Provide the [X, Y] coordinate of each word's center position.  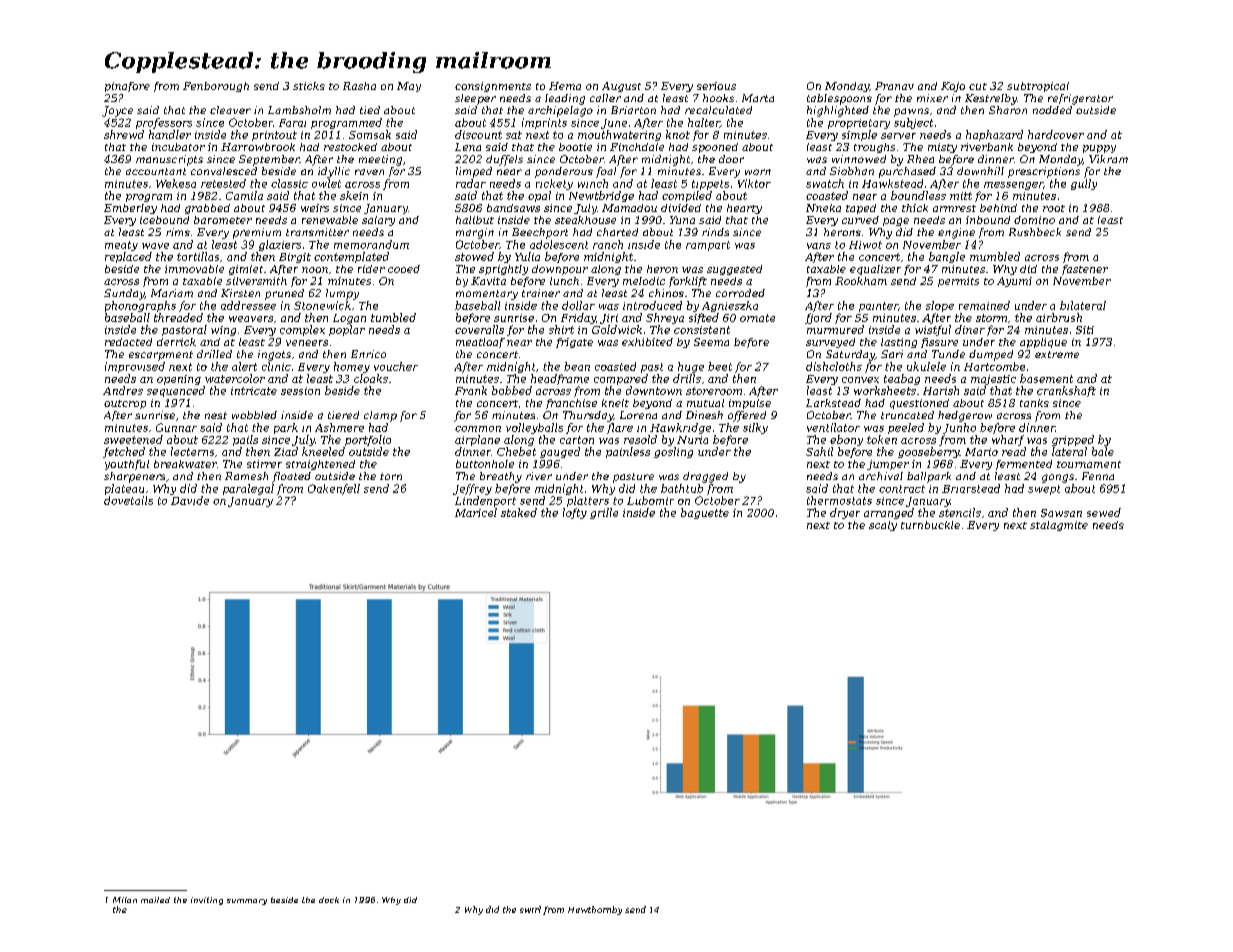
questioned [919, 404]
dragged [705, 477]
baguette [705, 513]
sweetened [133, 439]
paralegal [248, 489]
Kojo [953, 87]
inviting [207, 901]
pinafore [127, 87]
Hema [565, 86]
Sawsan [1061, 513]
